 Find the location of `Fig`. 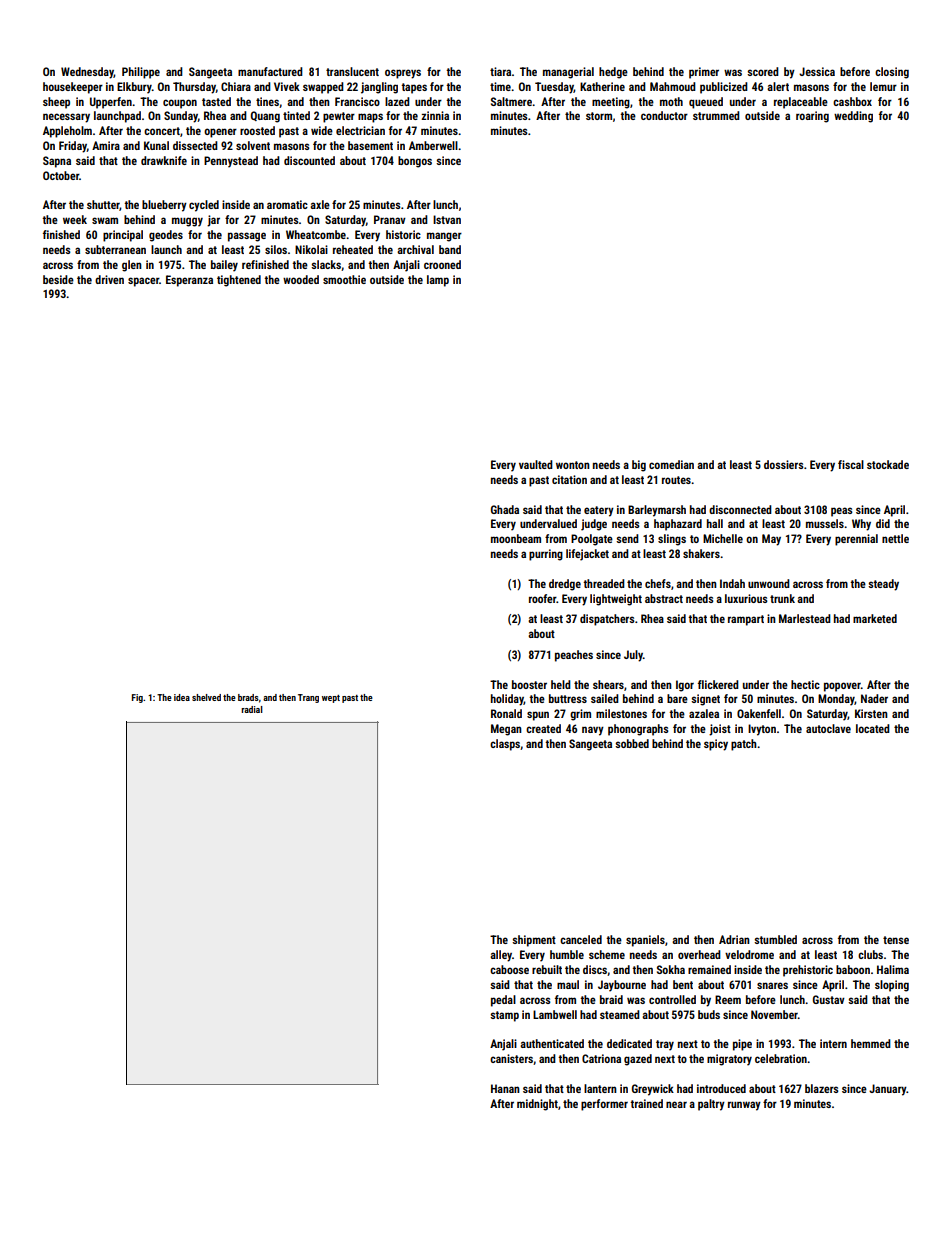

Fig is located at coordinates (137, 698).
